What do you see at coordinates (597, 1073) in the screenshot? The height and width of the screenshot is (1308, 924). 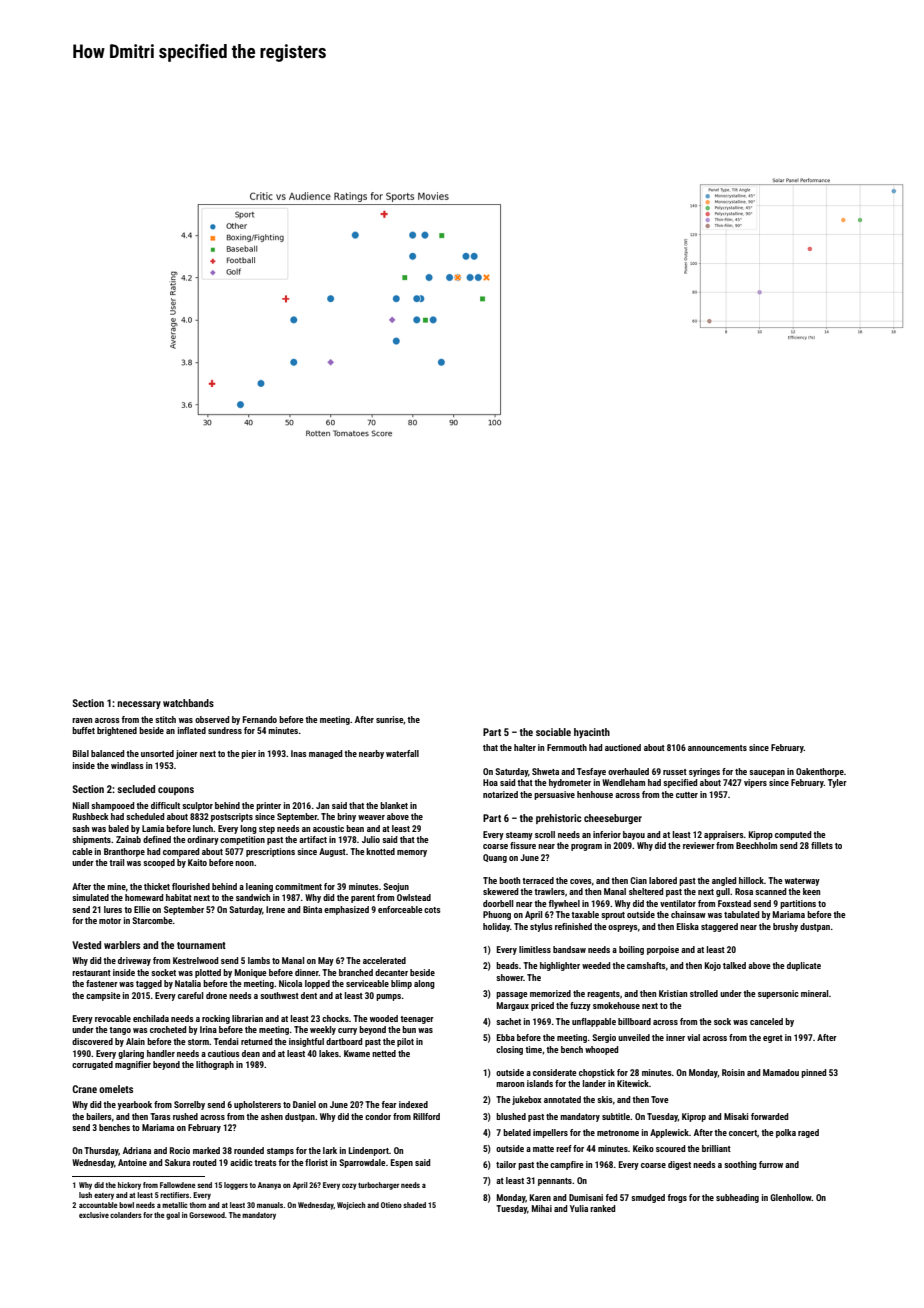 I see `chopstick` at bounding box center [597, 1073].
